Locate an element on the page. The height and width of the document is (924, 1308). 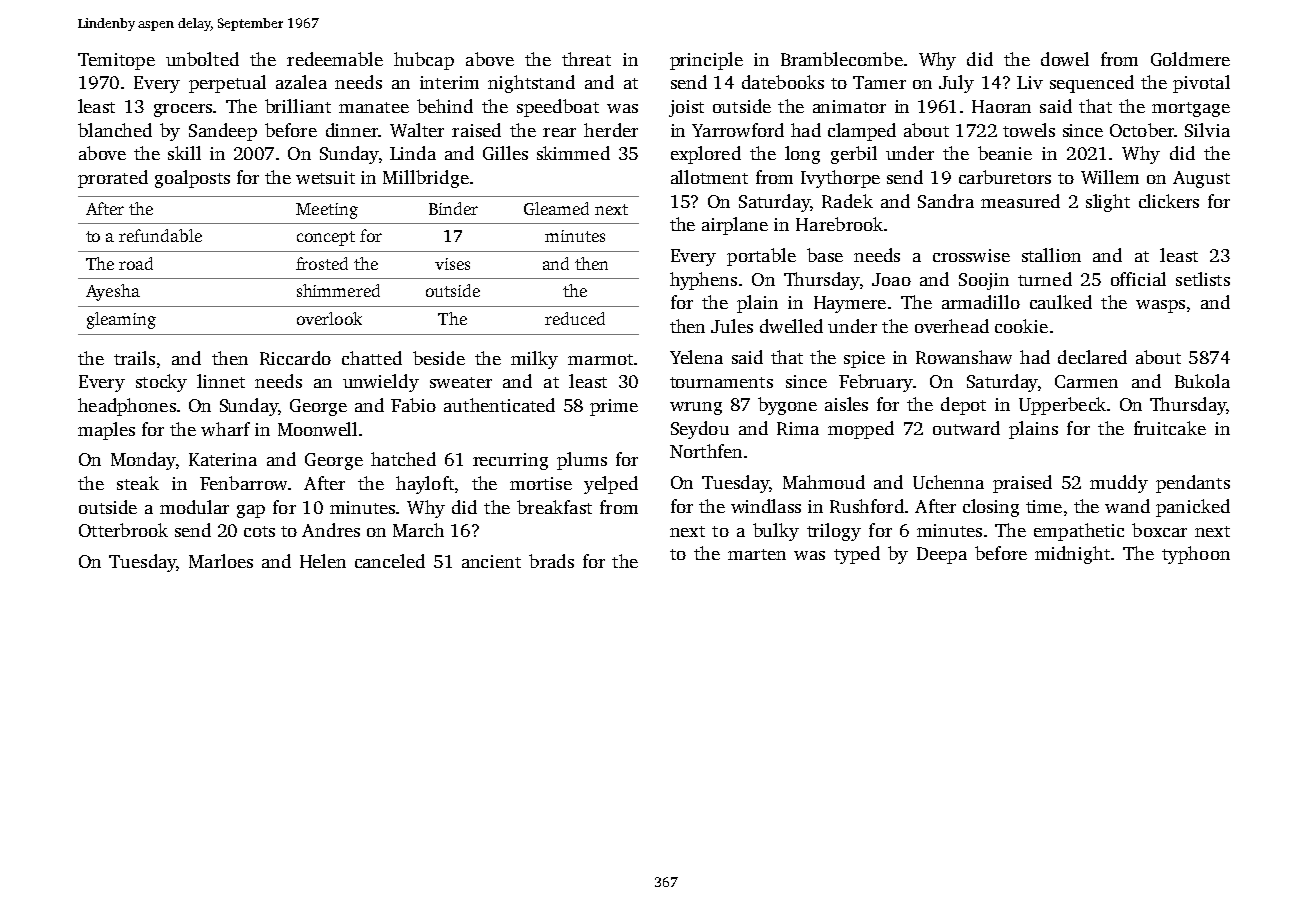
prorated is located at coordinates (113, 179).
